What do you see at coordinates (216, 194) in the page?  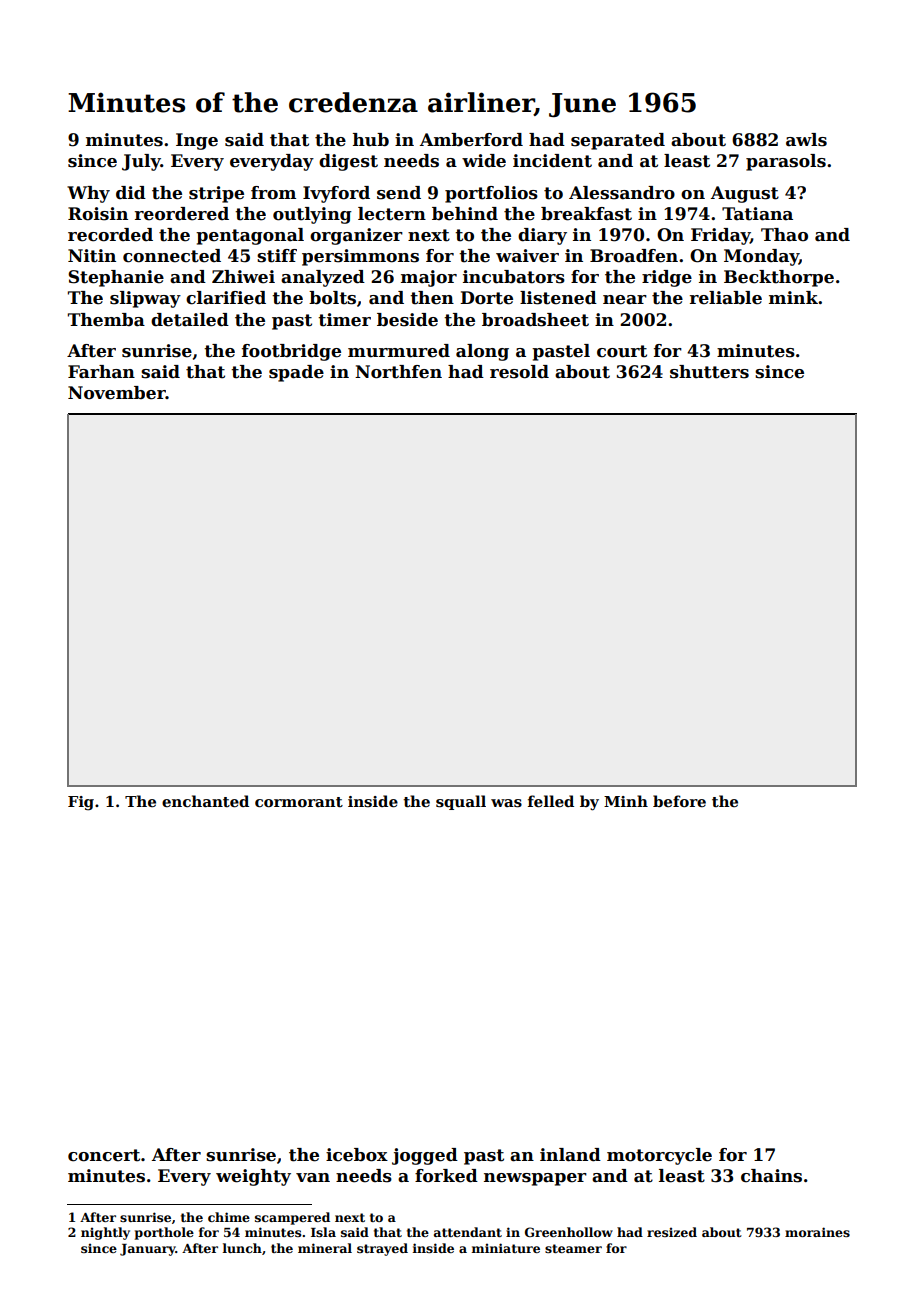 I see `stripe` at bounding box center [216, 194].
